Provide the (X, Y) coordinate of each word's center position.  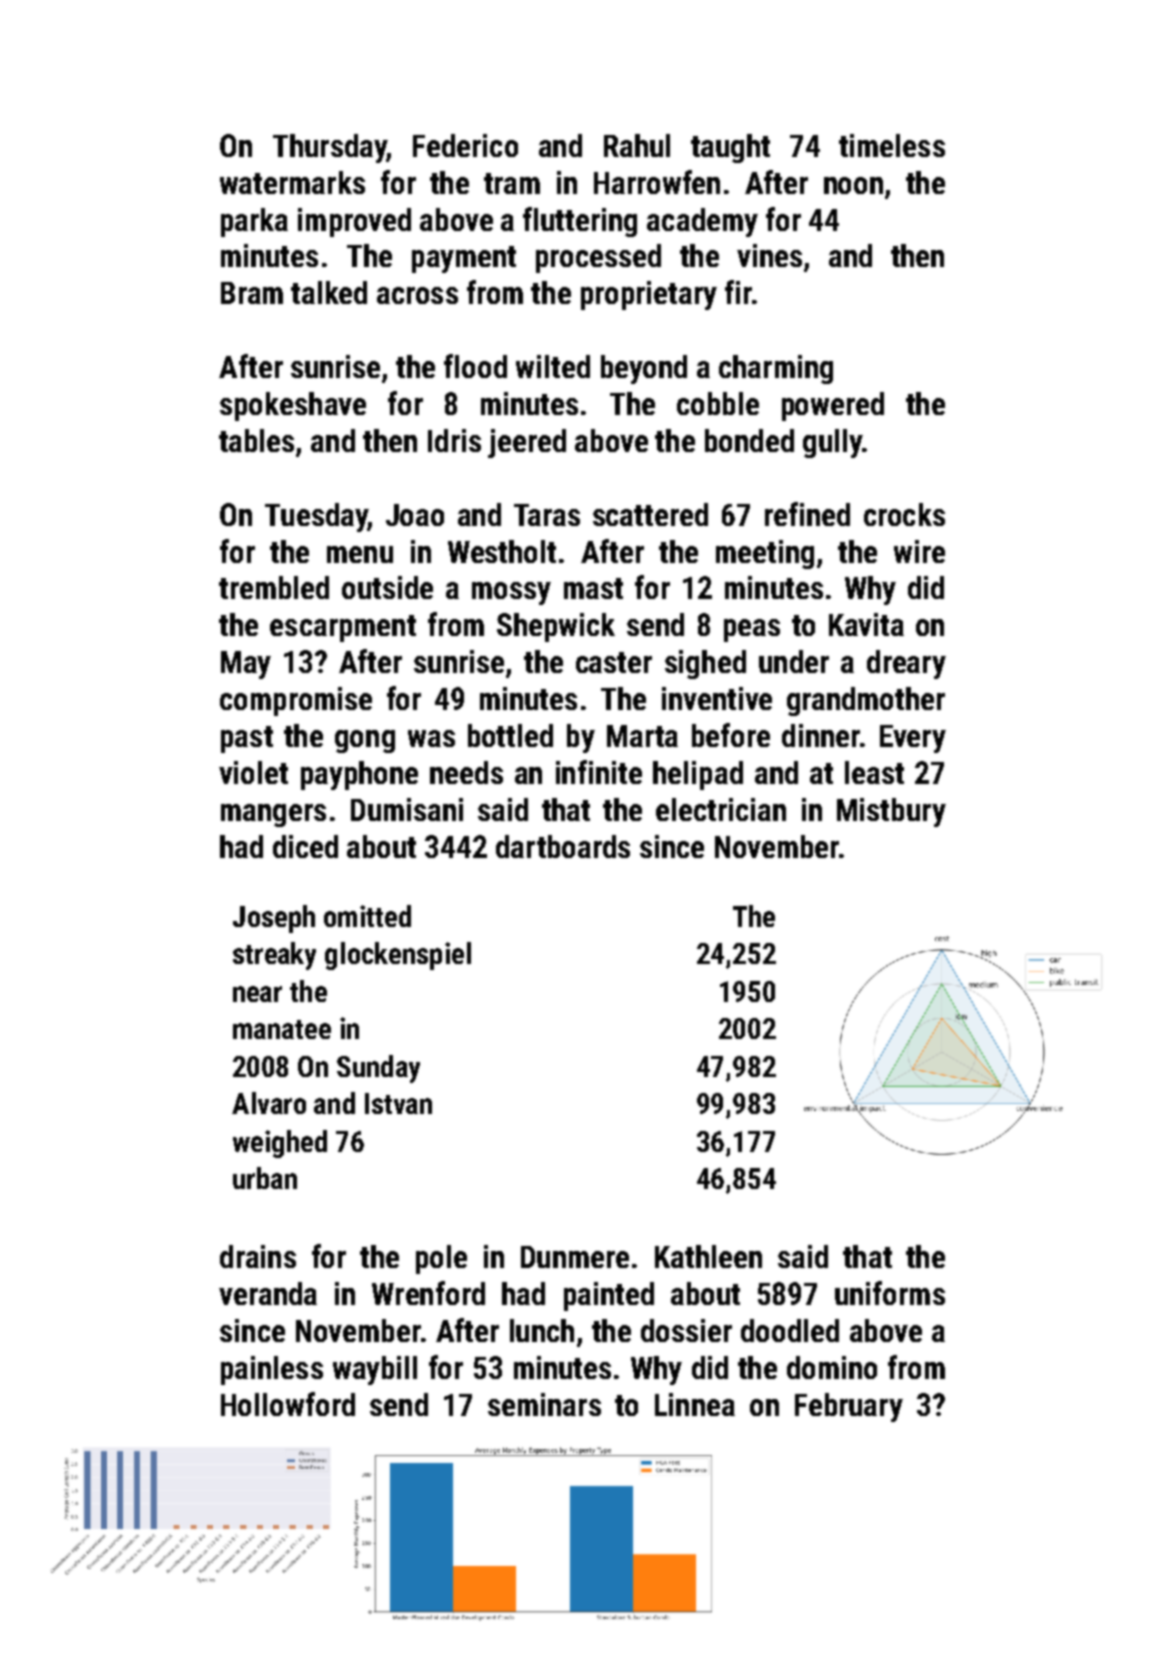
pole (441, 1259)
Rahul (637, 145)
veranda (268, 1293)
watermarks (292, 182)
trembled (274, 587)
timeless (892, 145)
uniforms (890, 1293)
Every (913, 739)
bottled (510, 735)
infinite (599, 772)
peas (752, 630)
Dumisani (407, 809)
